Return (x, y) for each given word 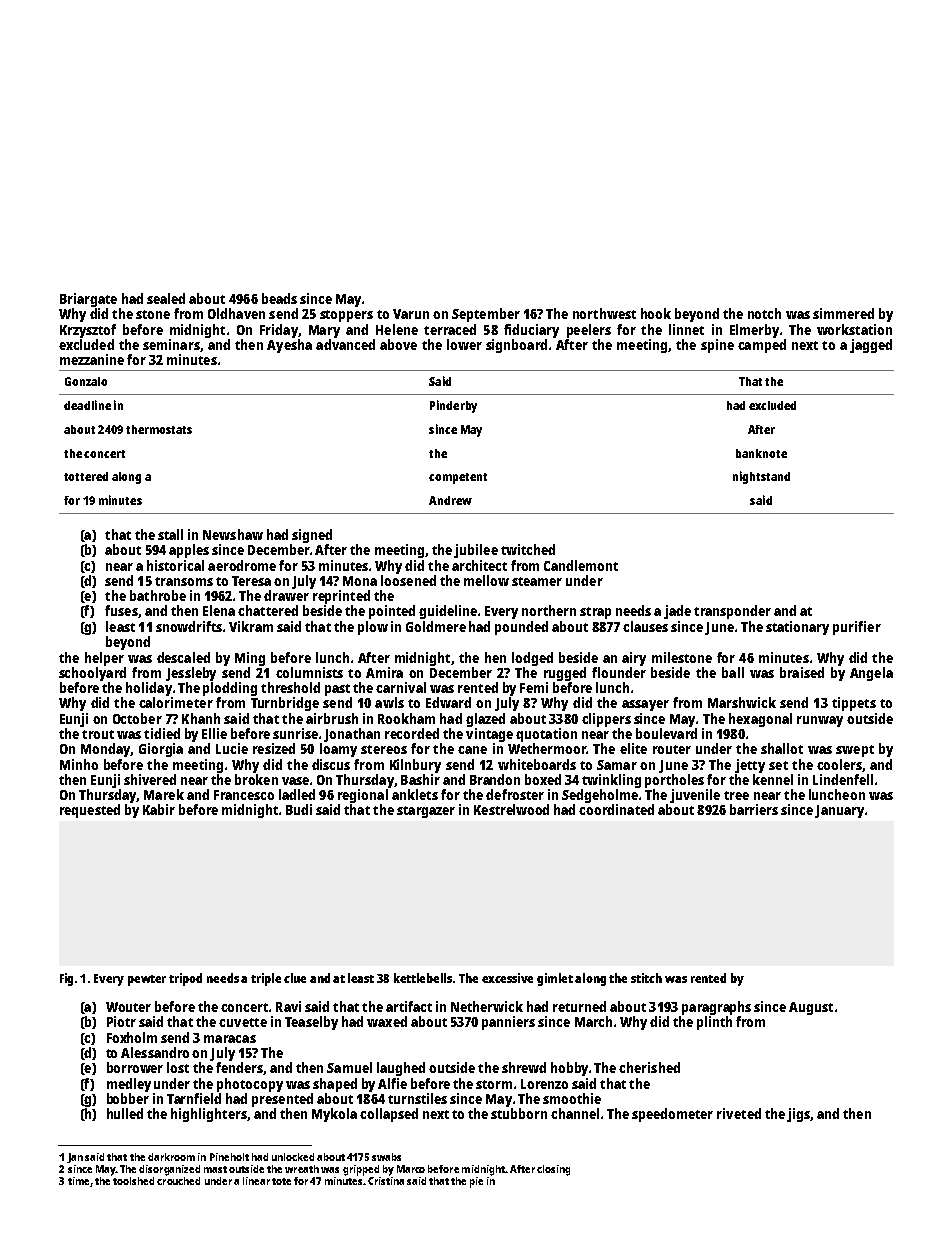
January (839, 811)
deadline (87, 405)
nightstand (761, 477)
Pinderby (453, 406)
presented (282, 1100)
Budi (299, 809)
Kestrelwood (511, 809)
